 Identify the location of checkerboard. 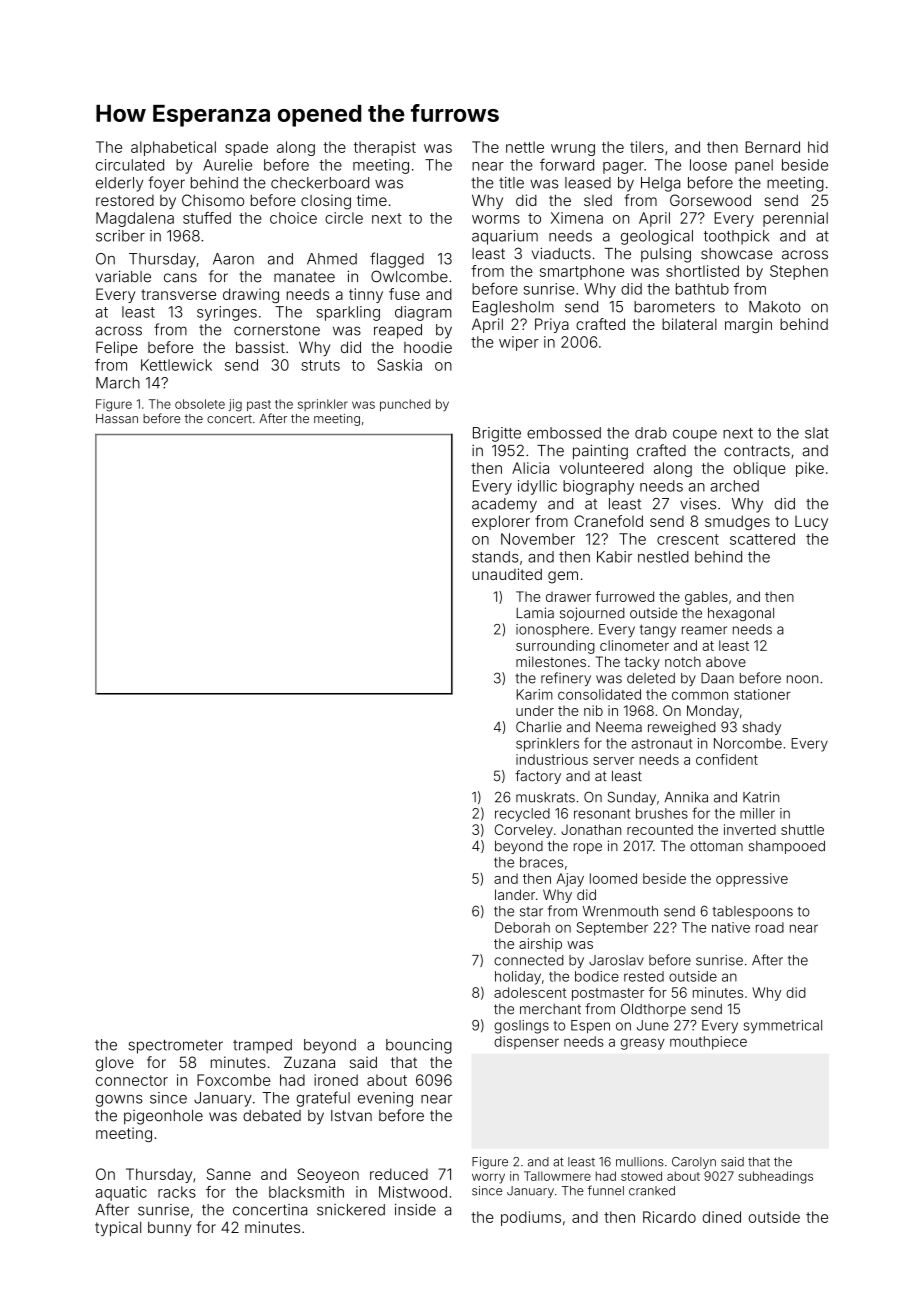
(320, 183).
